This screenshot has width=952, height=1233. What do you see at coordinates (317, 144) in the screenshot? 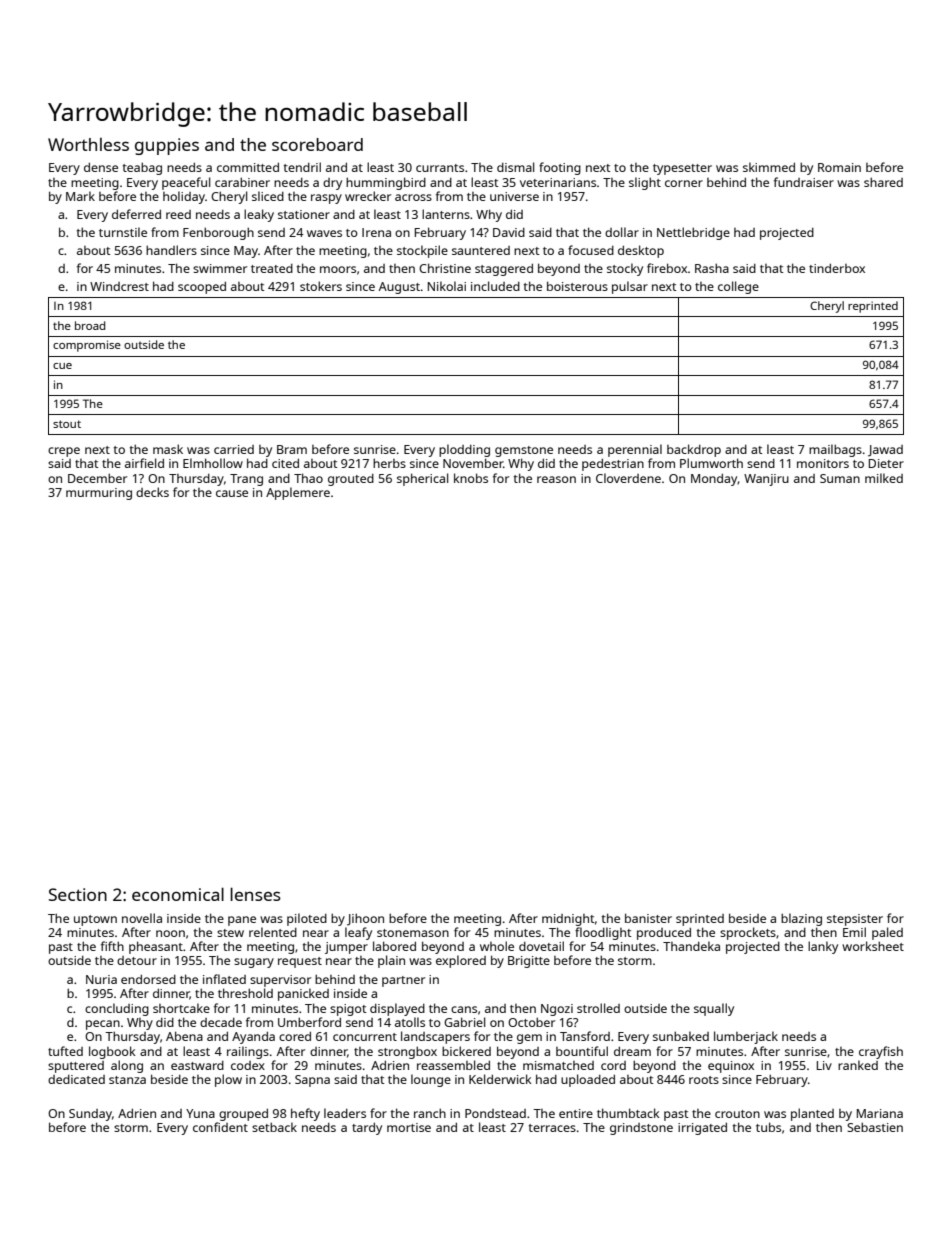
I see `scoreboard` at bounding box center [317, 144].
